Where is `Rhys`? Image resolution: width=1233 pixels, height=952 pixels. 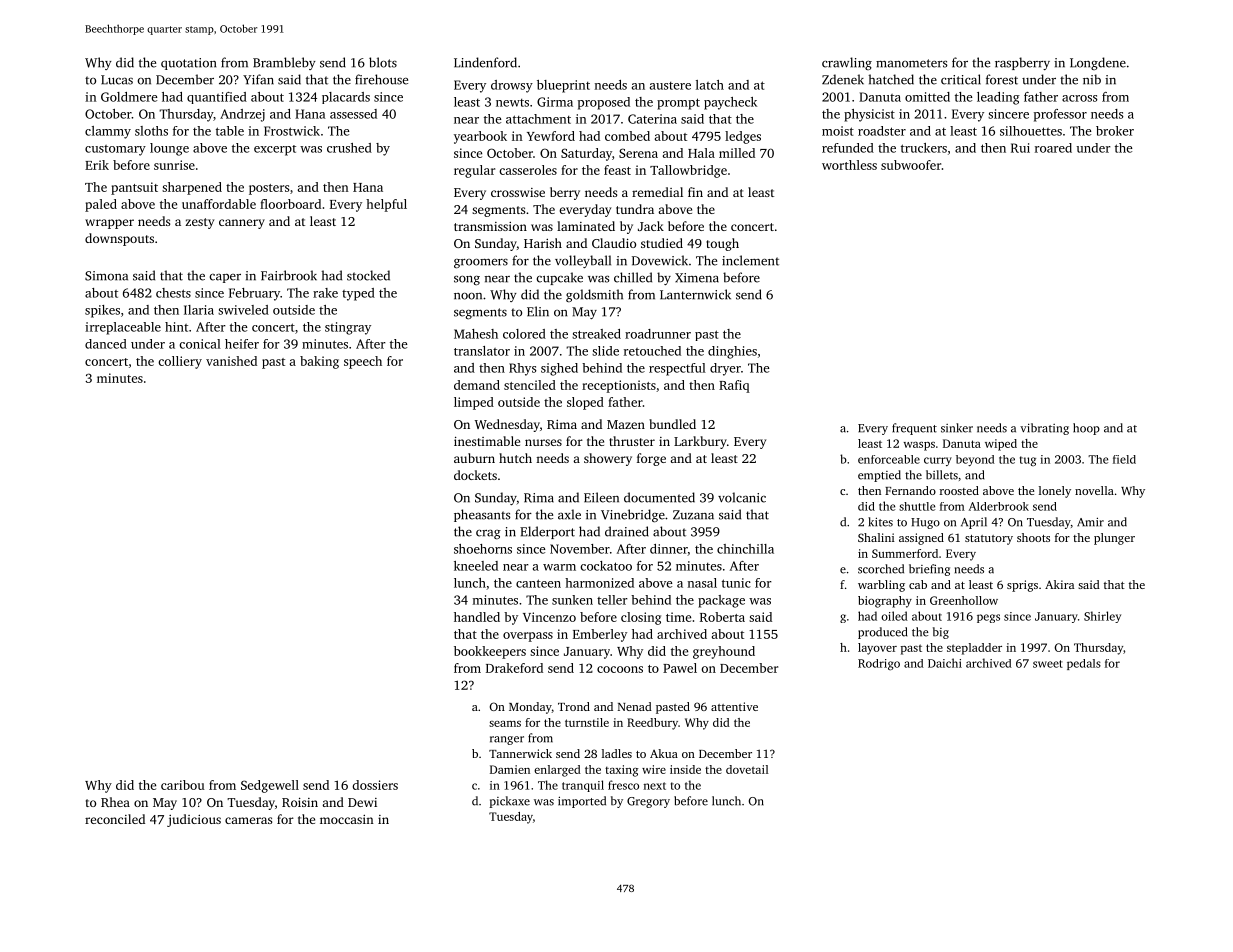
Rhys is located at coordinates (523, 369).
